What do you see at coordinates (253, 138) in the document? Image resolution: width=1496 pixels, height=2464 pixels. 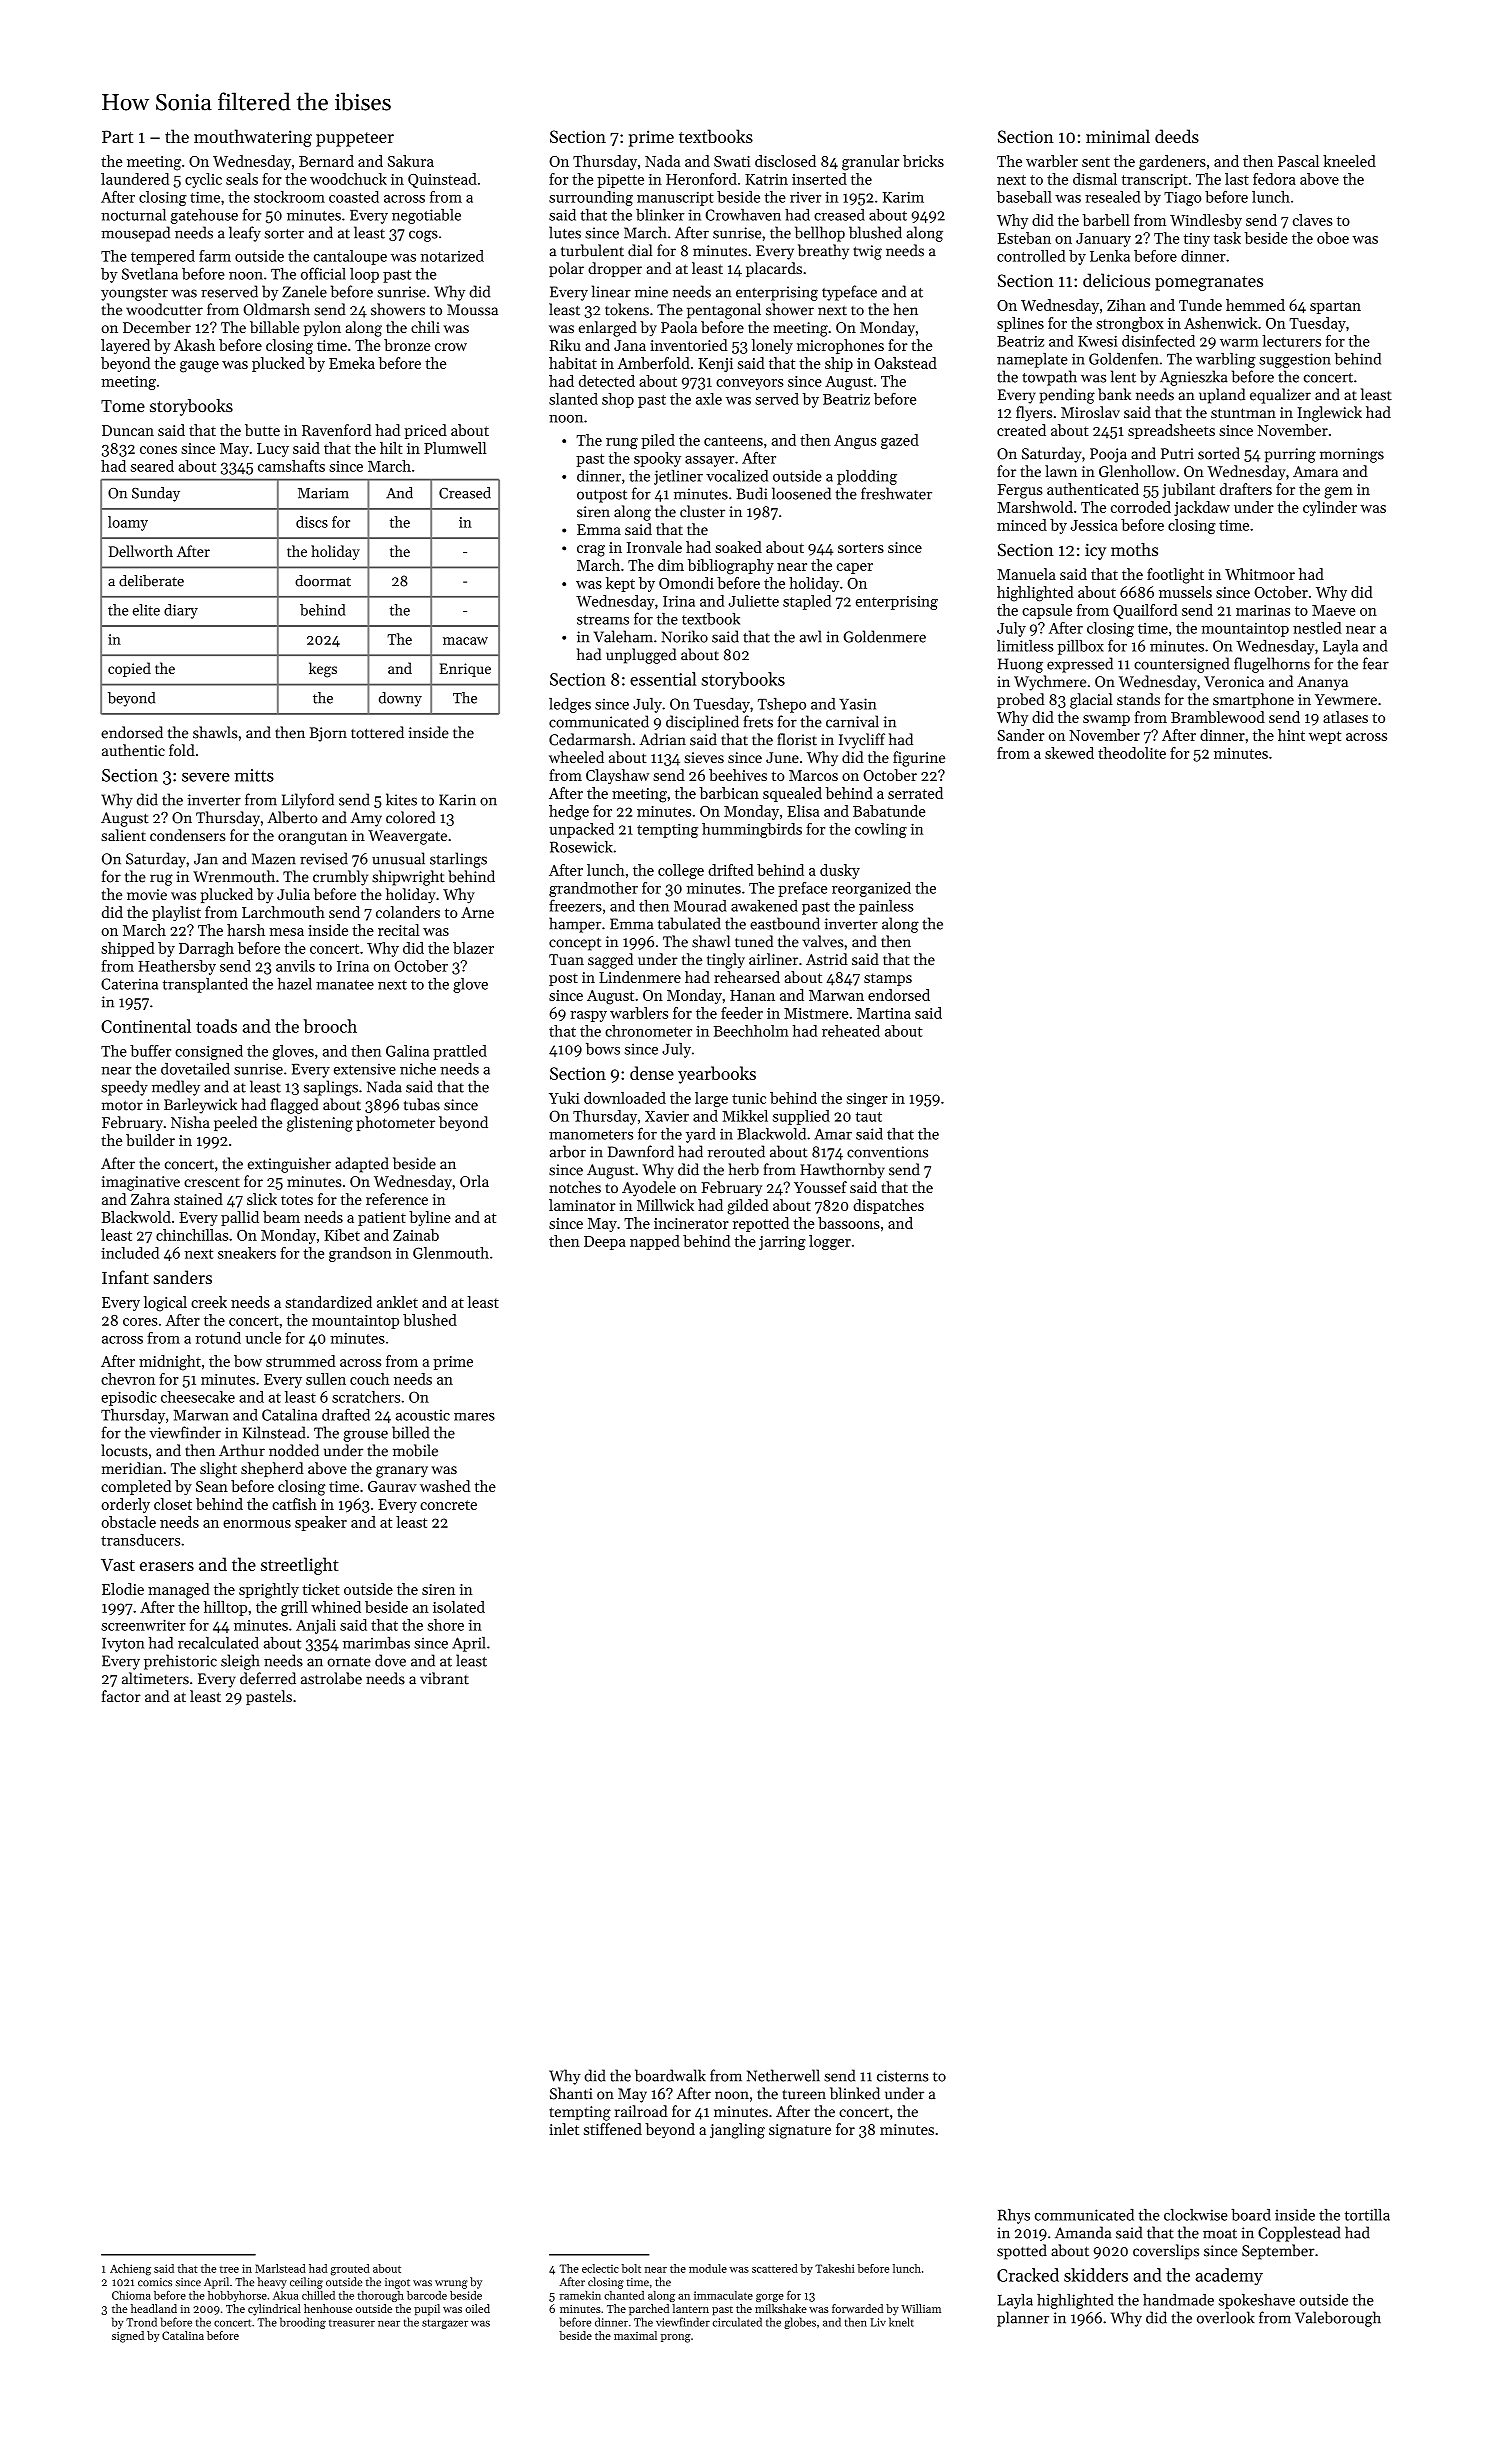 I see `mouthwatering` at bounding box center [253, 138].
